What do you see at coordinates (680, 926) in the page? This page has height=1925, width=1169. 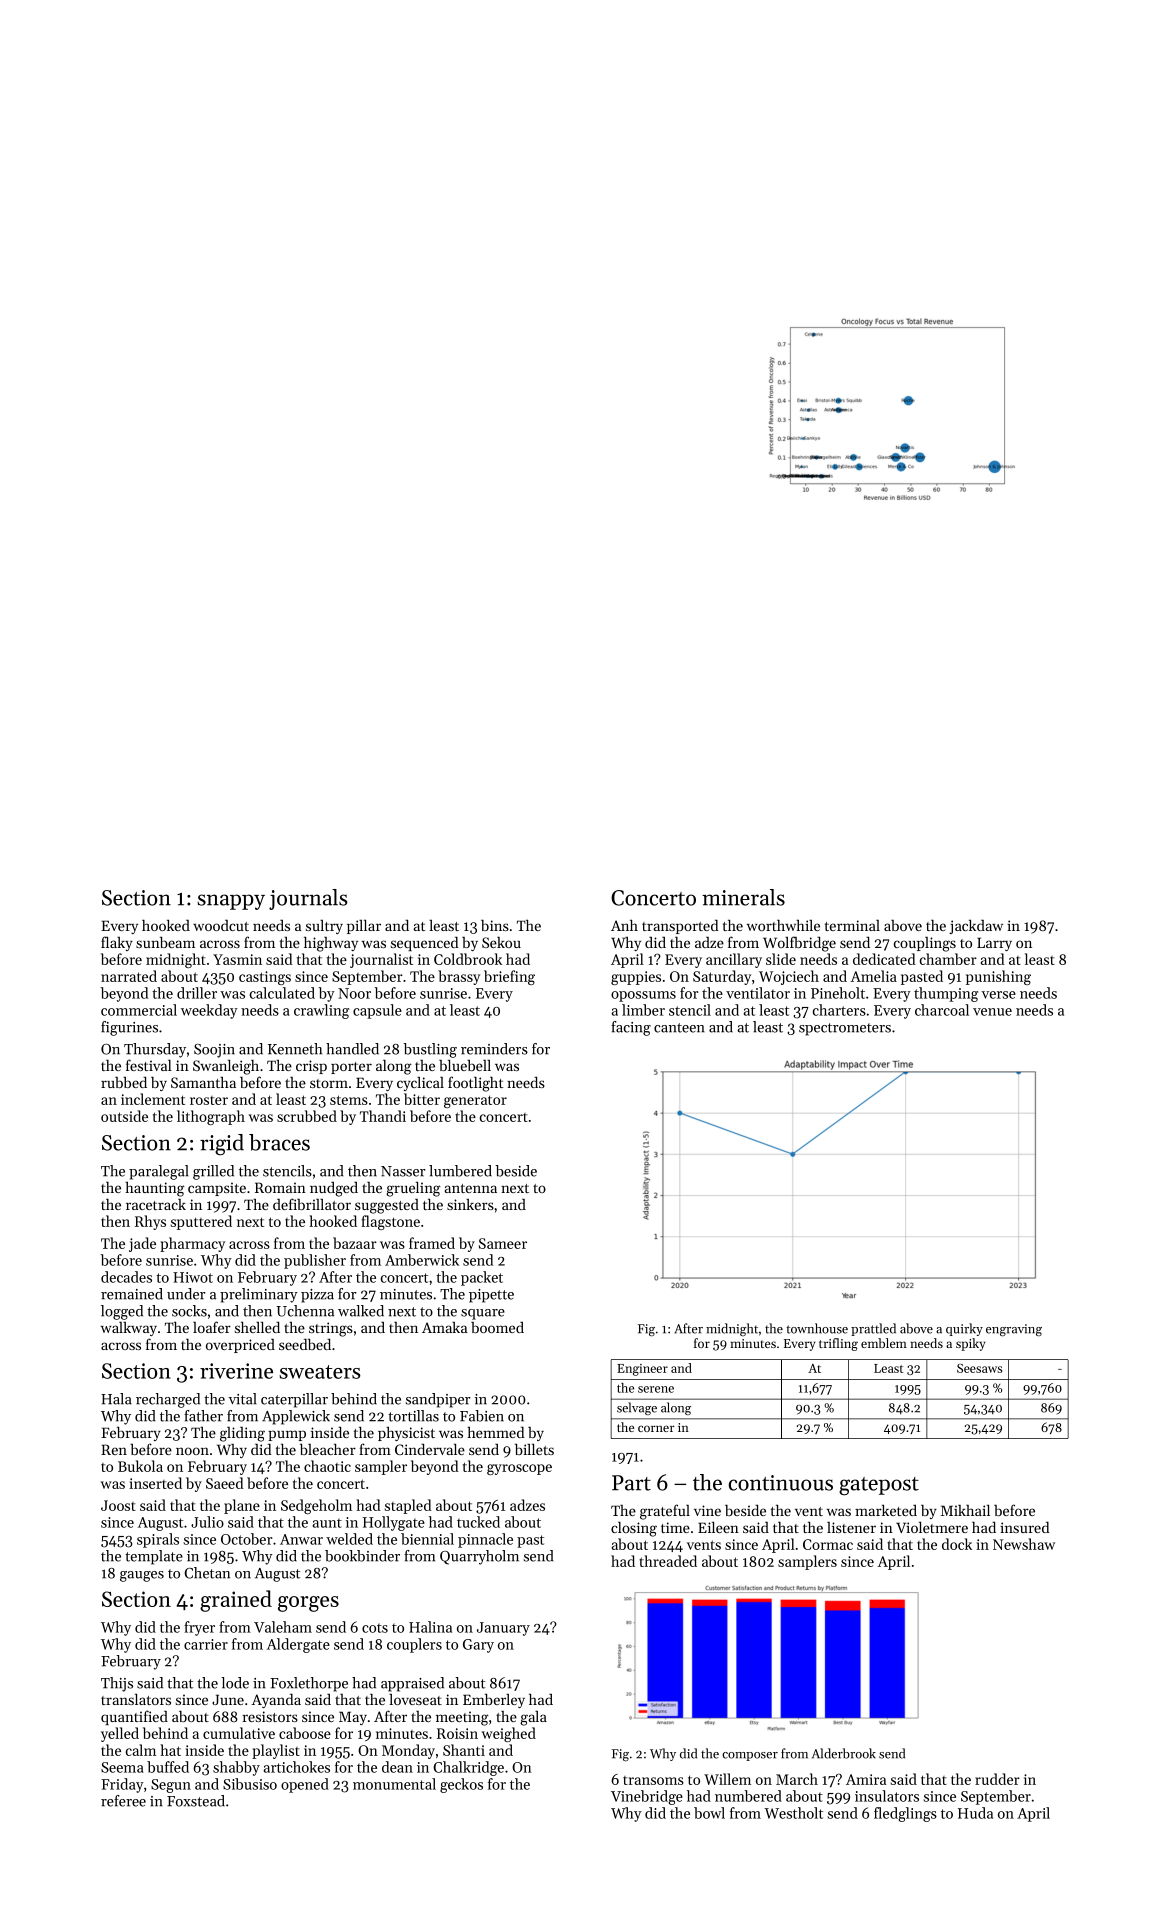 I see `transported` at bounding box center [680, 926].
